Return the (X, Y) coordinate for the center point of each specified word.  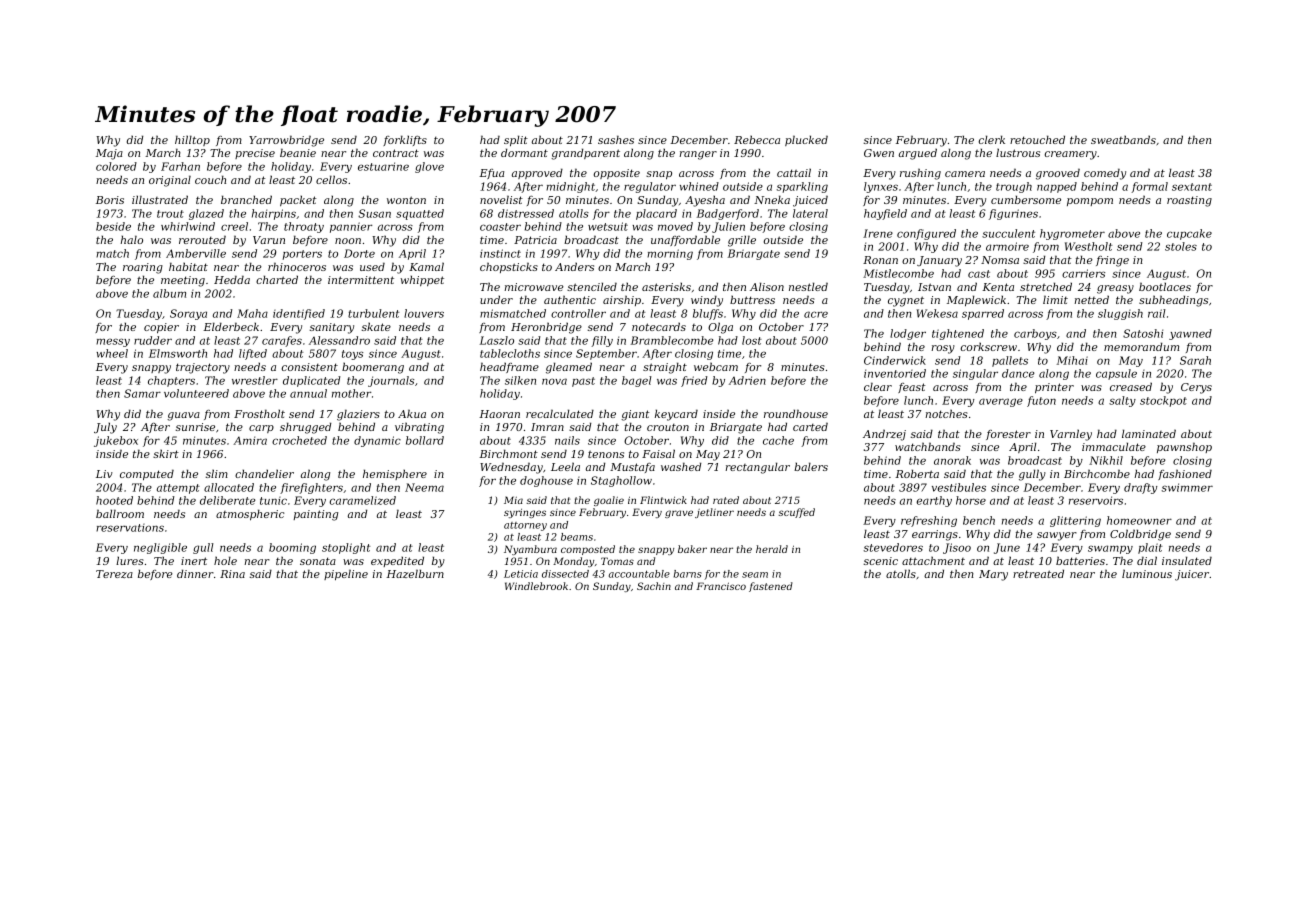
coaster (500, 227)
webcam (716, 366)
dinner (195, 573)
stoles (1181, 246)
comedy (1105, 174)
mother (351, 393)
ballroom (120, 513)
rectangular (757, 468)
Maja (109, 154)
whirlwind (188, 226)
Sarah (1195, 360)
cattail (794, 172)
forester (1008, 435)
